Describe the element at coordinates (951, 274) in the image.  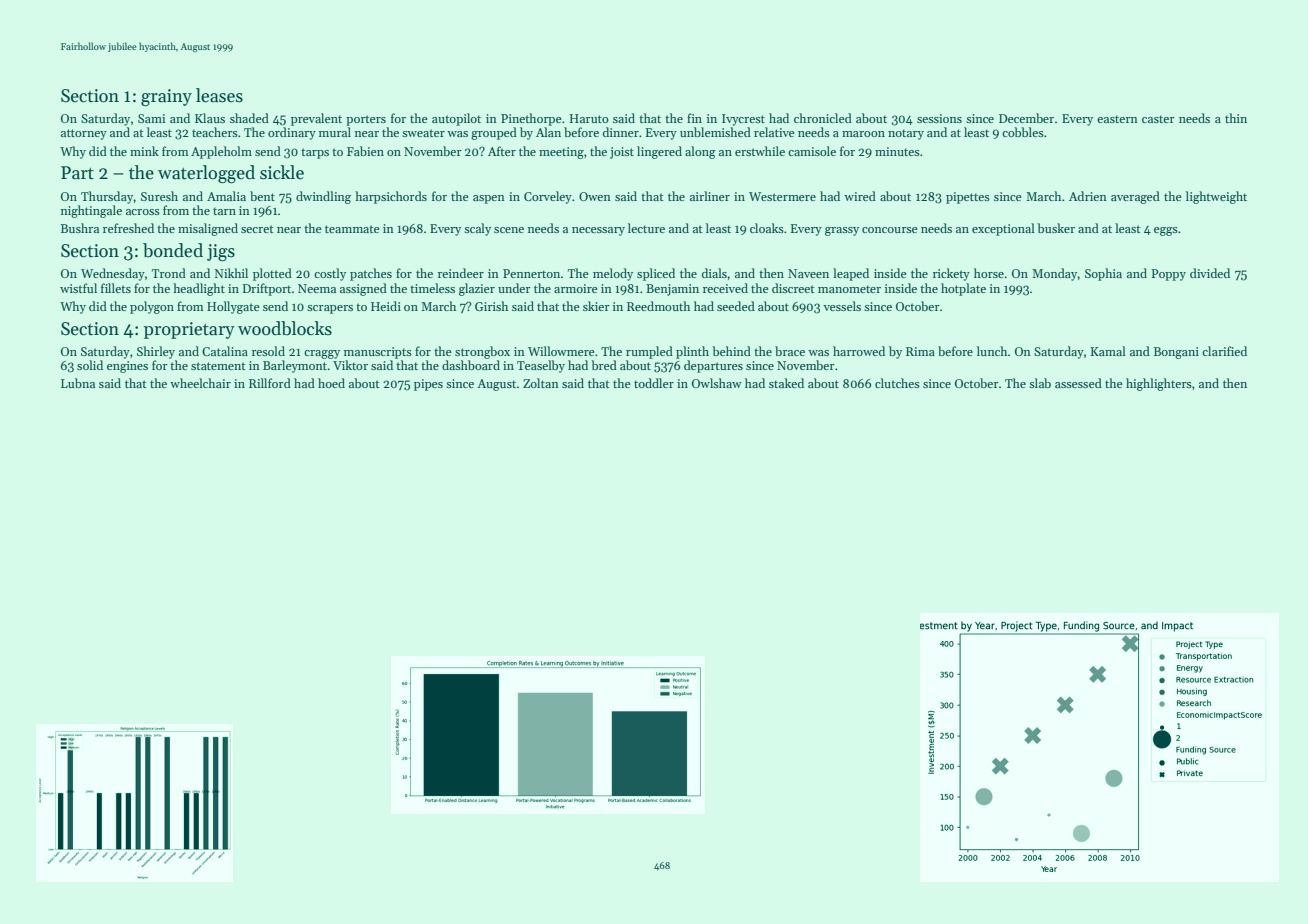
I see `rickety` at that location.
